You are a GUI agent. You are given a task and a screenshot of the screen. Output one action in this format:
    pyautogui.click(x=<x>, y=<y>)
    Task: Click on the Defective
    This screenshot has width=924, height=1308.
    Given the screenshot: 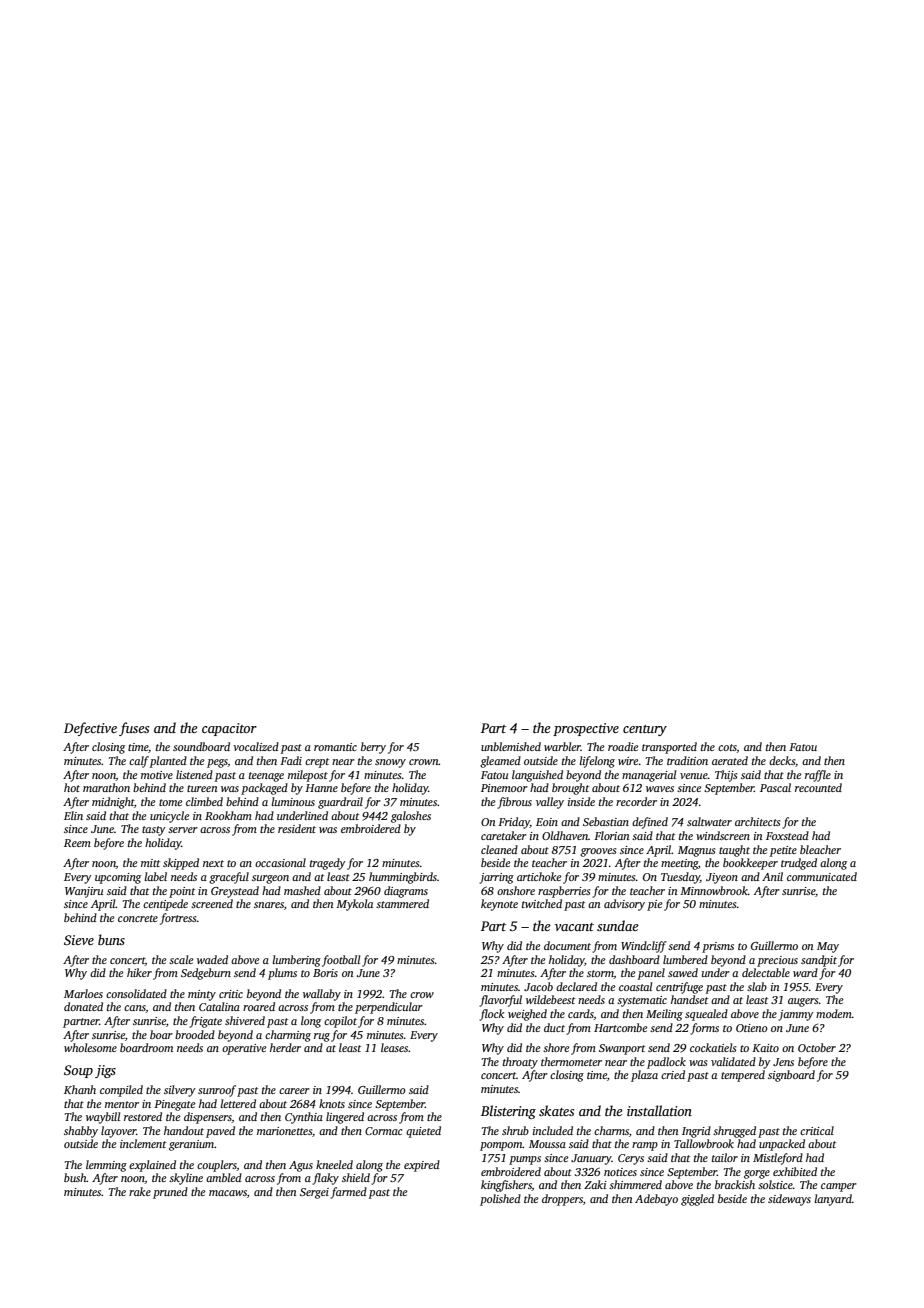 What is the action you would take?
    pyautogui.click(x=90, y=729)
